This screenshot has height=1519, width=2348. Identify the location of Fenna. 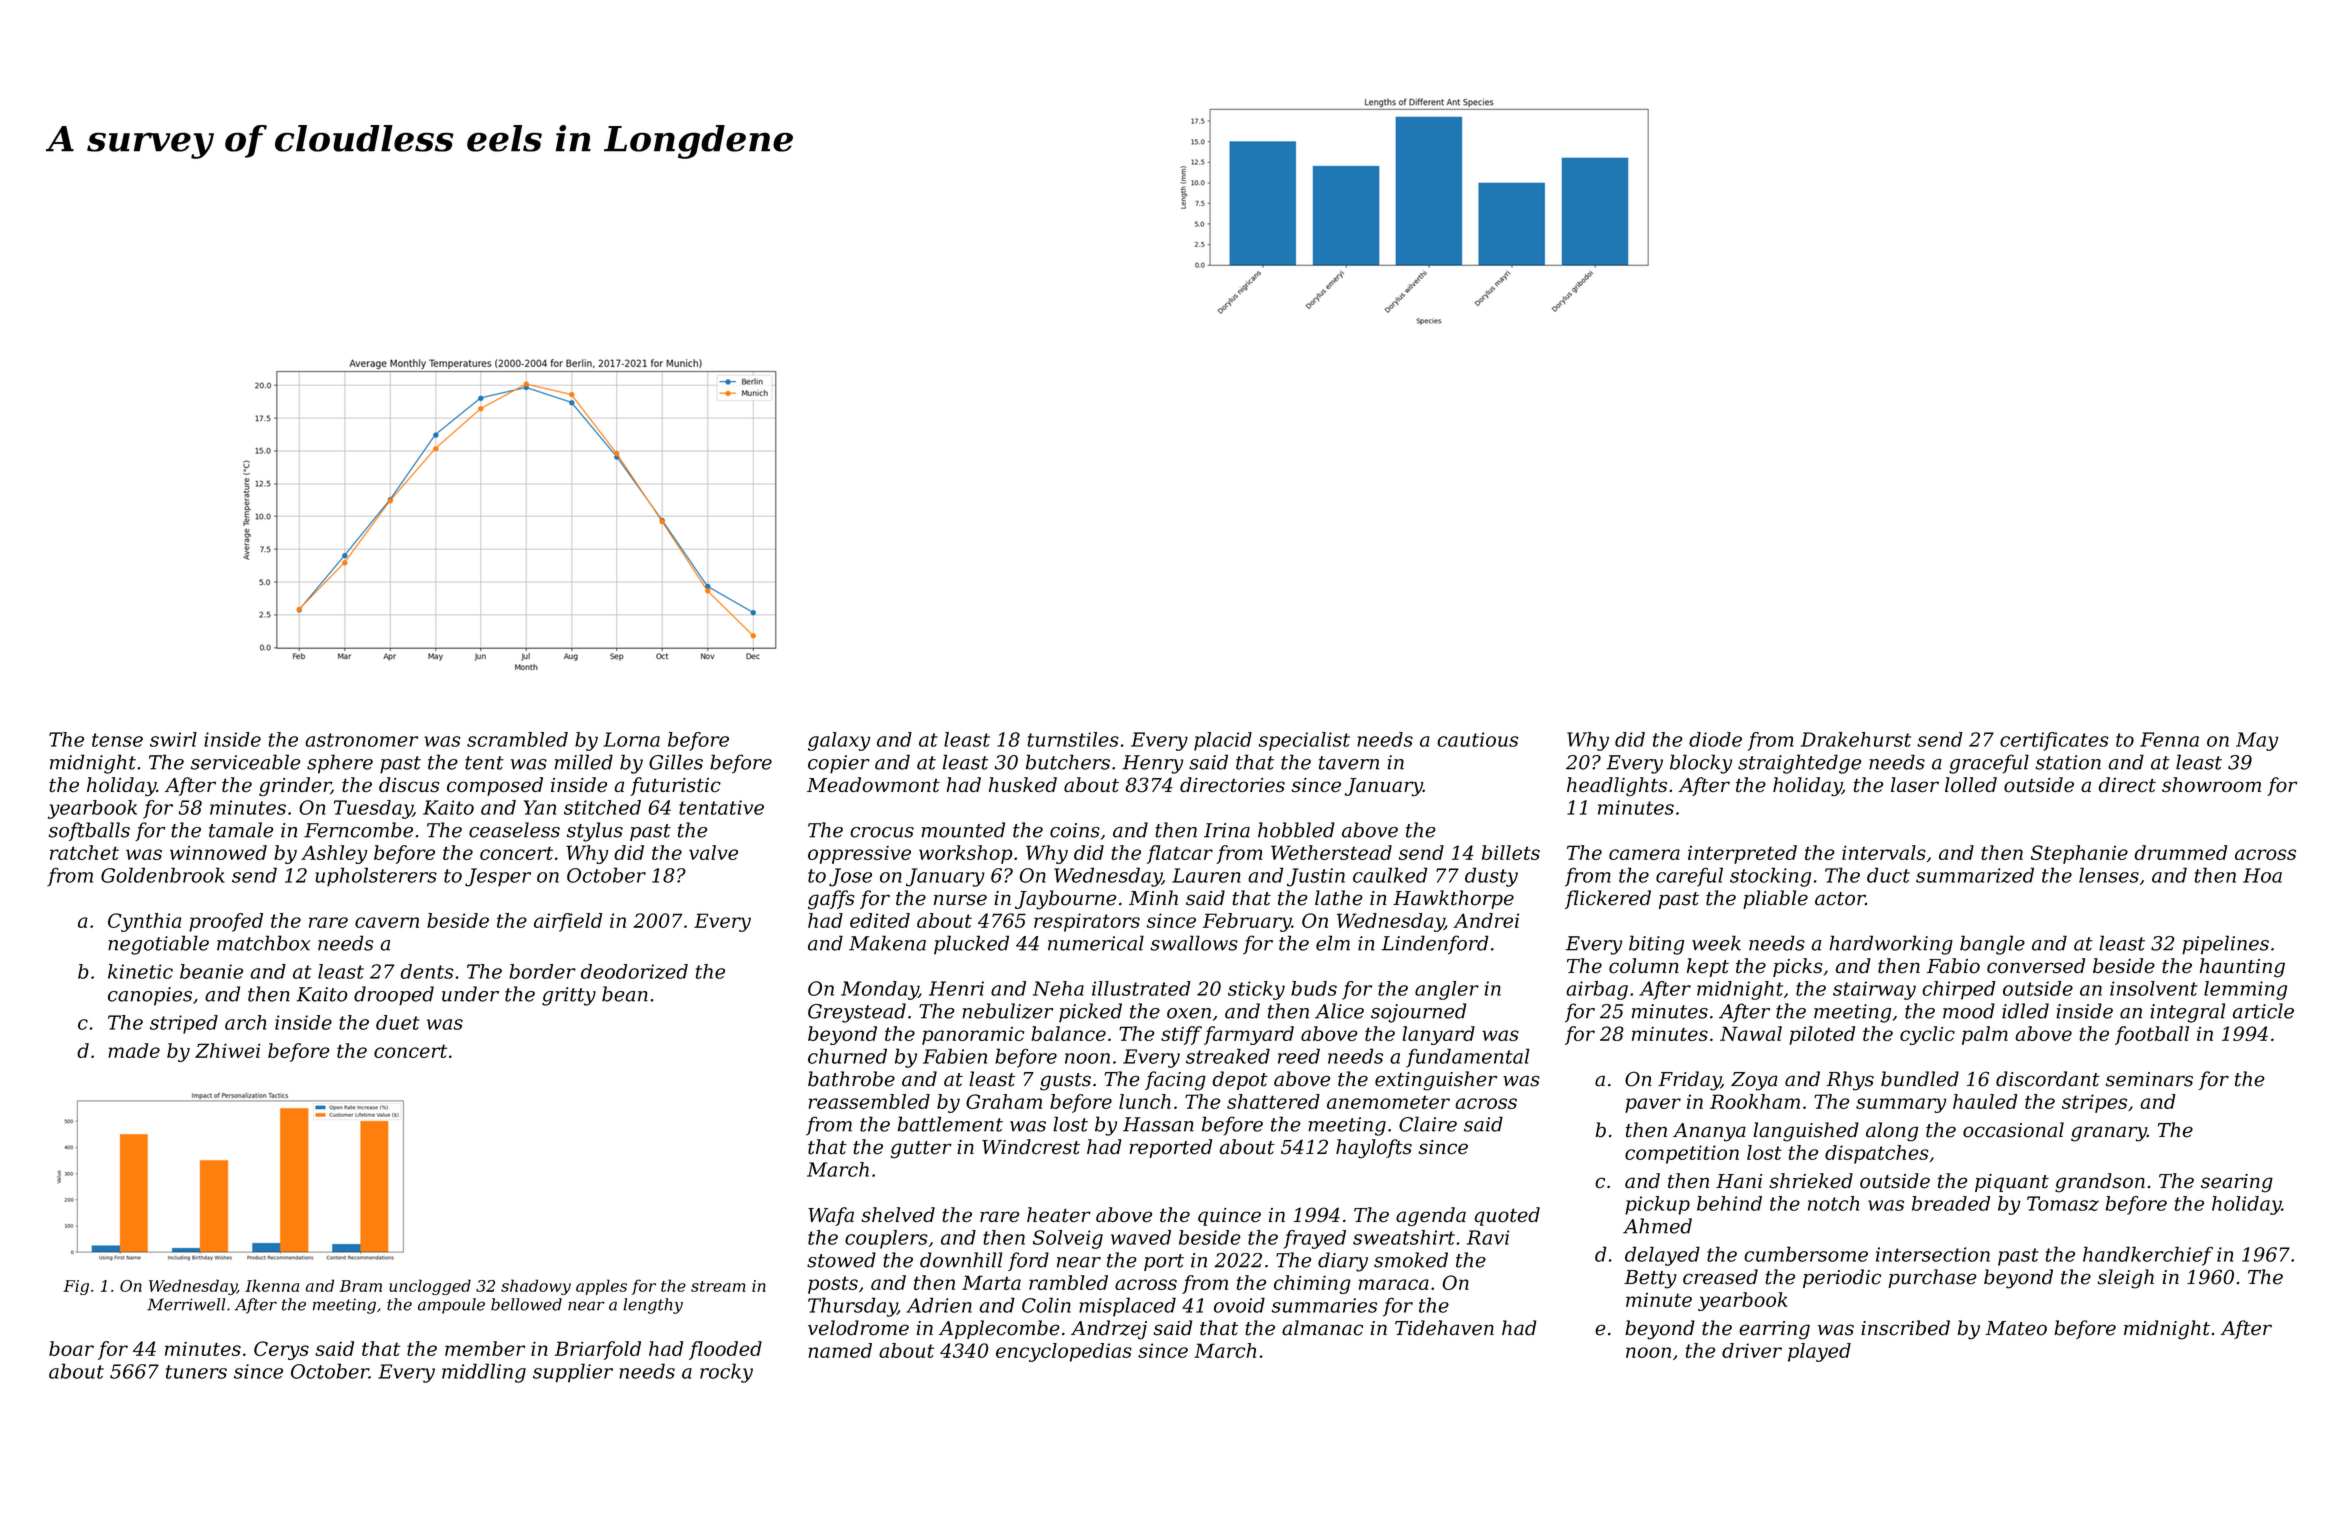
(2169, 739).
